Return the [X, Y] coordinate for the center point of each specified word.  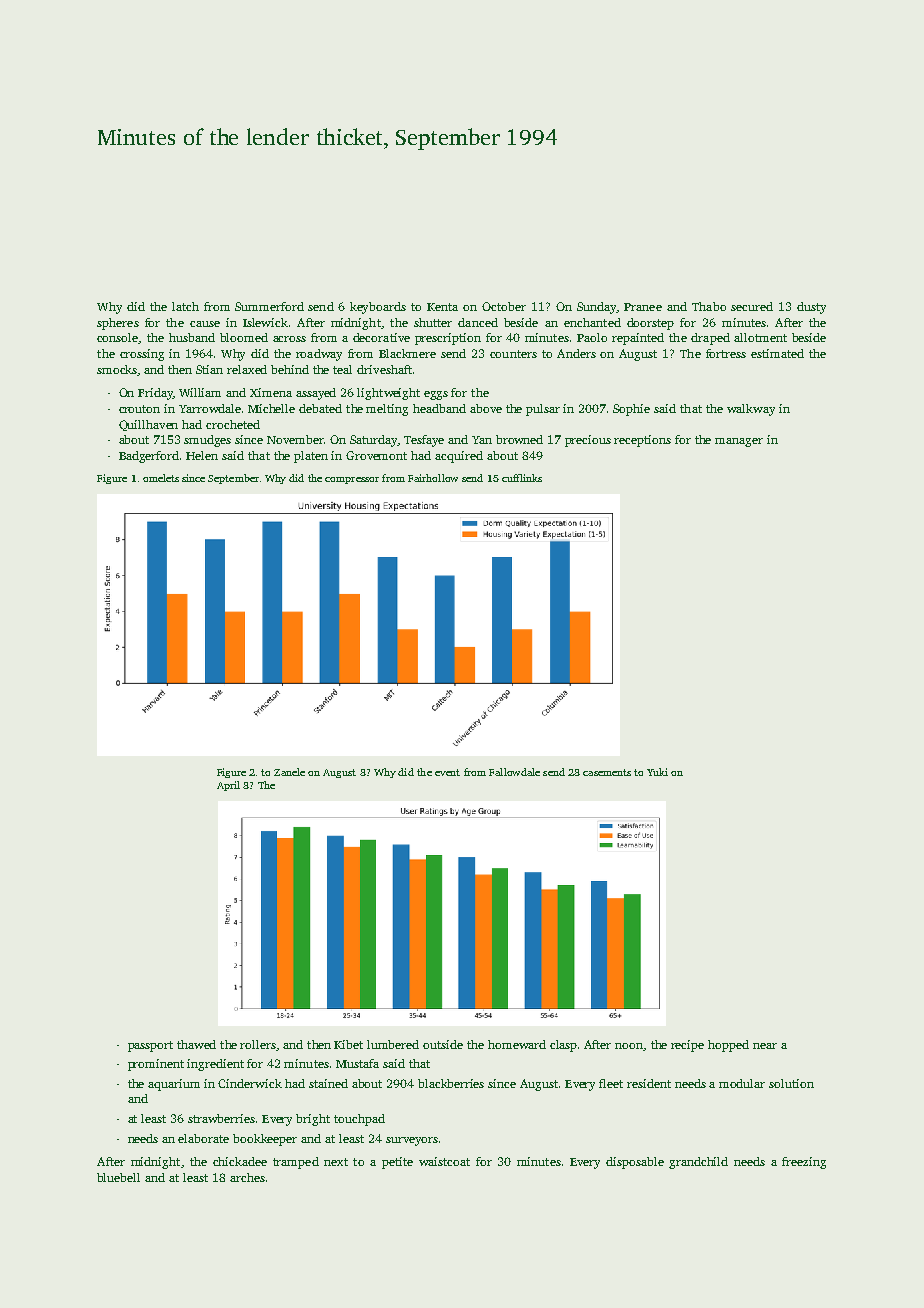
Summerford [269, 306]
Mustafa [357, 1063]
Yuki [657, 772]
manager [739, 442]
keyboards [378, 308]
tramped [296, 1163]
